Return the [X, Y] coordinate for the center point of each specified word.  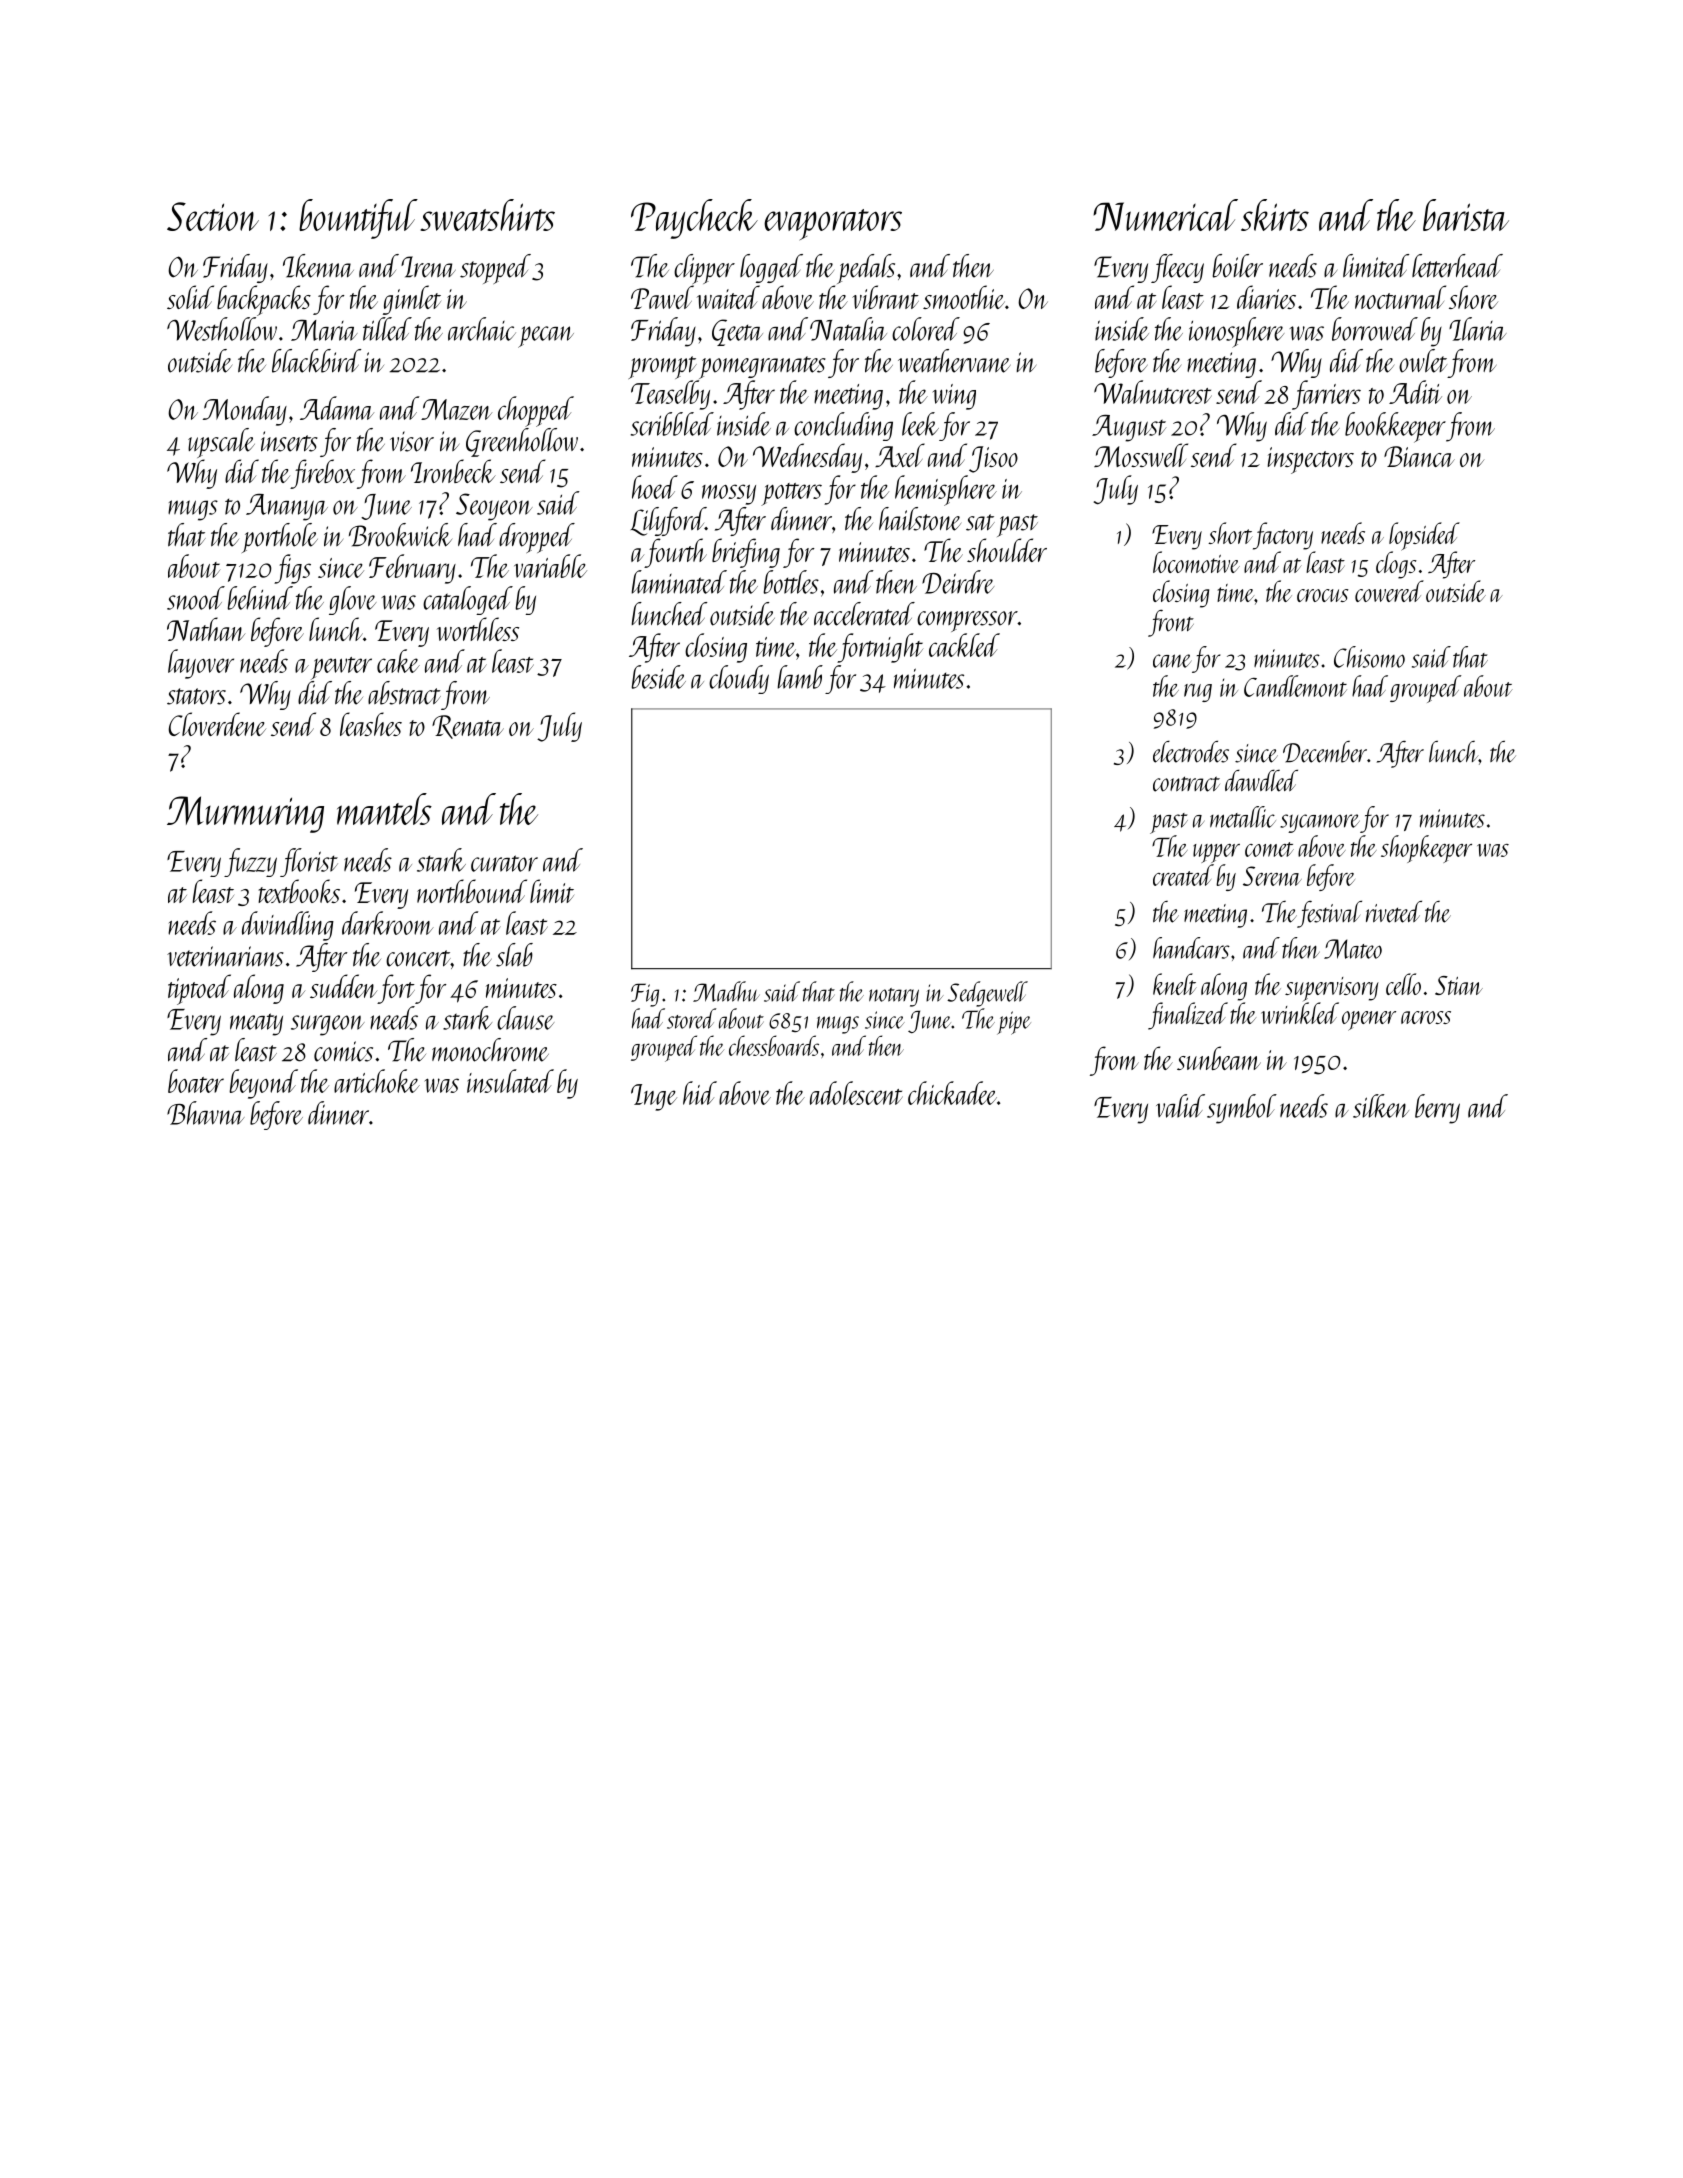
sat [980, 522]
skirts [1275, 215]
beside [658, 677]
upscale [221, 443]
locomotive [1196, 562]
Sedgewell [987, 994]
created [1183, 875]
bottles [791, 582]
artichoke [377, 1081]
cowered [1389, 591]
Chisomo [1369, 657]
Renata [468, 727]
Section [213, 216]
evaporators [833, 224]
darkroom [388, 923]
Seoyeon [494, 507]
